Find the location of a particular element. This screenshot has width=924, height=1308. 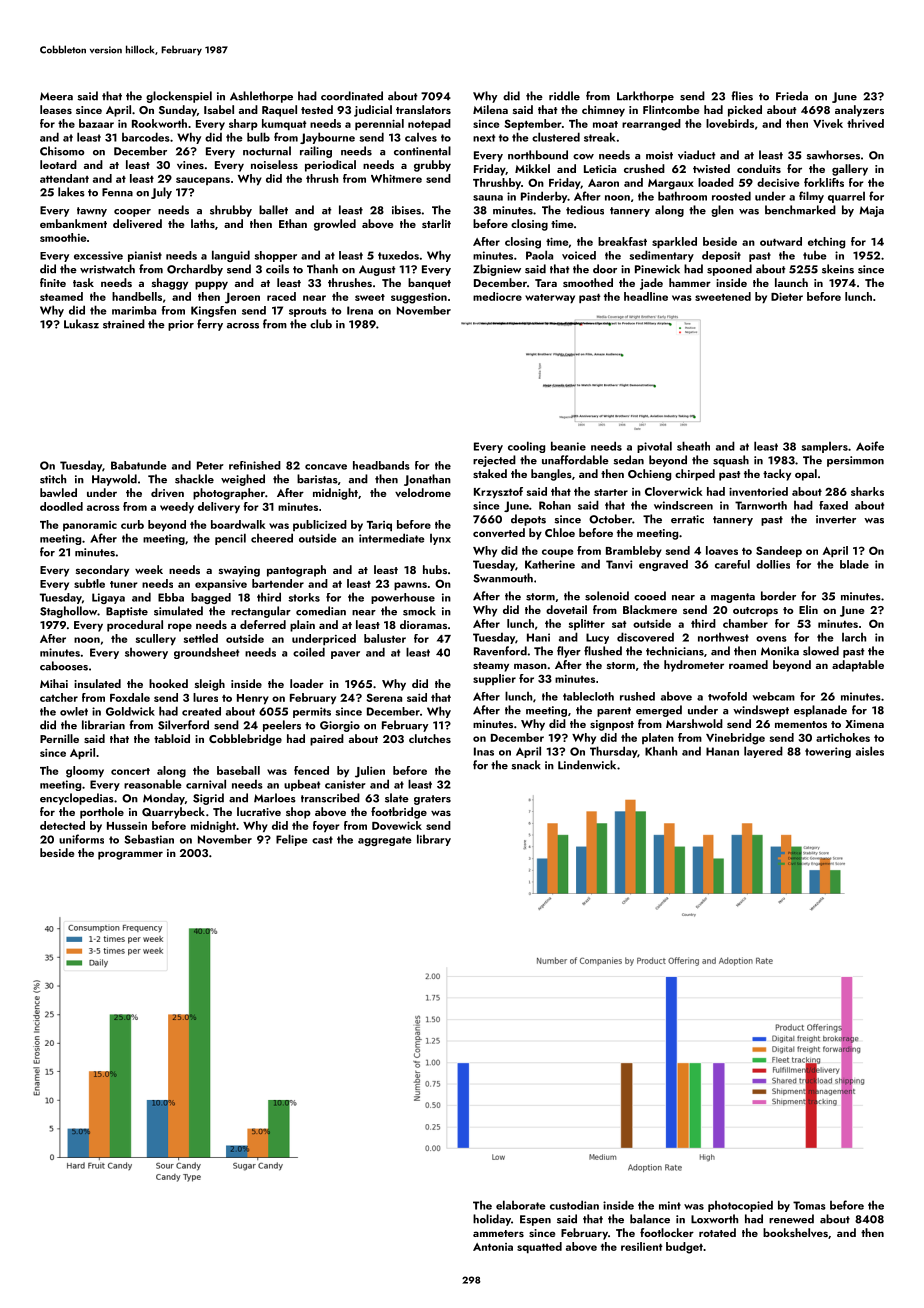

Irena is located at coordinates (360, 310).
